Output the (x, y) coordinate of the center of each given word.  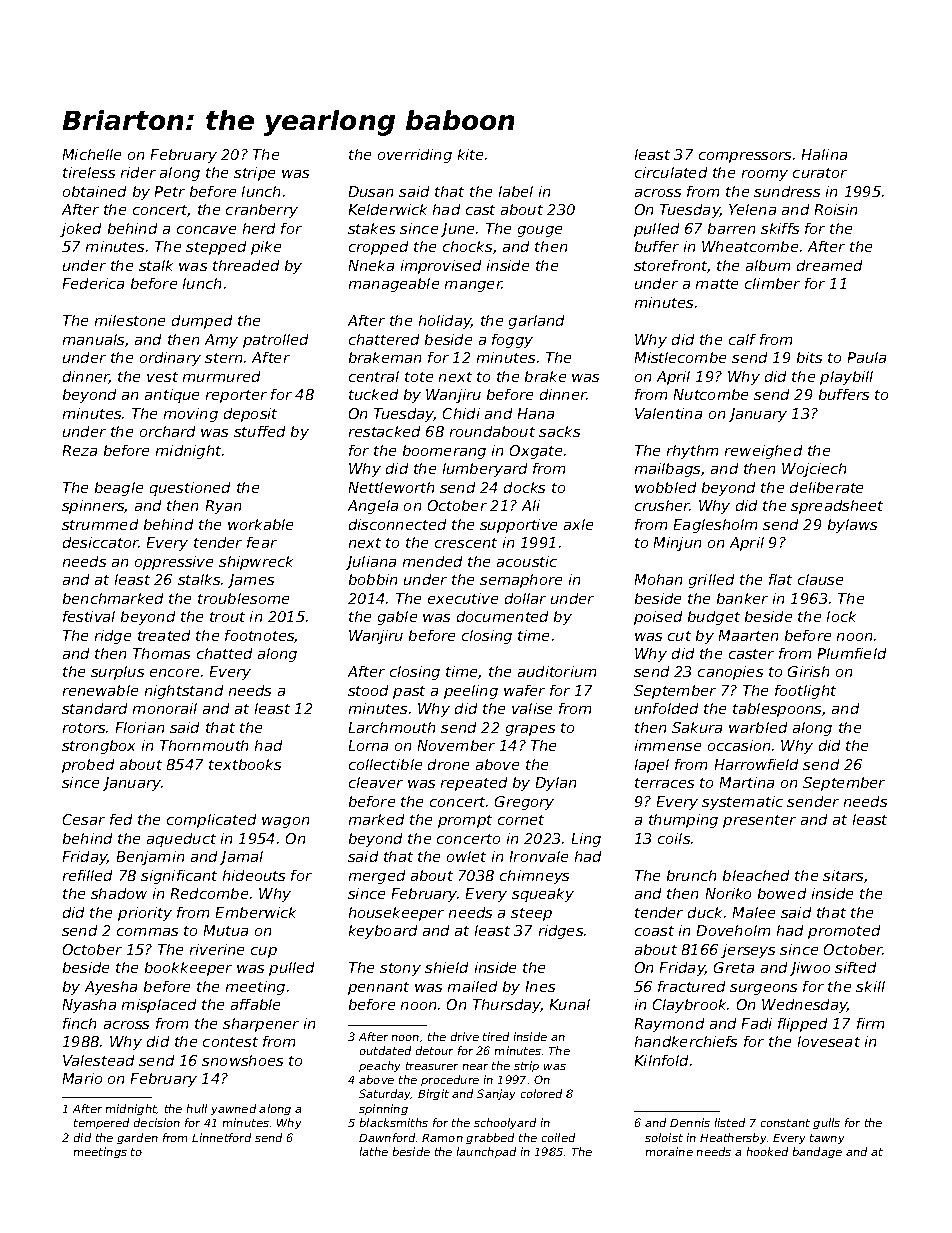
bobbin (373, 579)
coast (654, 931)
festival (89, 616)
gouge (540, 231)
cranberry (262, 211)
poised (658, 618)
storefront (671, 266)
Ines (540, 986)
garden (137, 1138)
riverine (217, 949)
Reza (80, 450)
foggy (512, 341)
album (768, 265)
